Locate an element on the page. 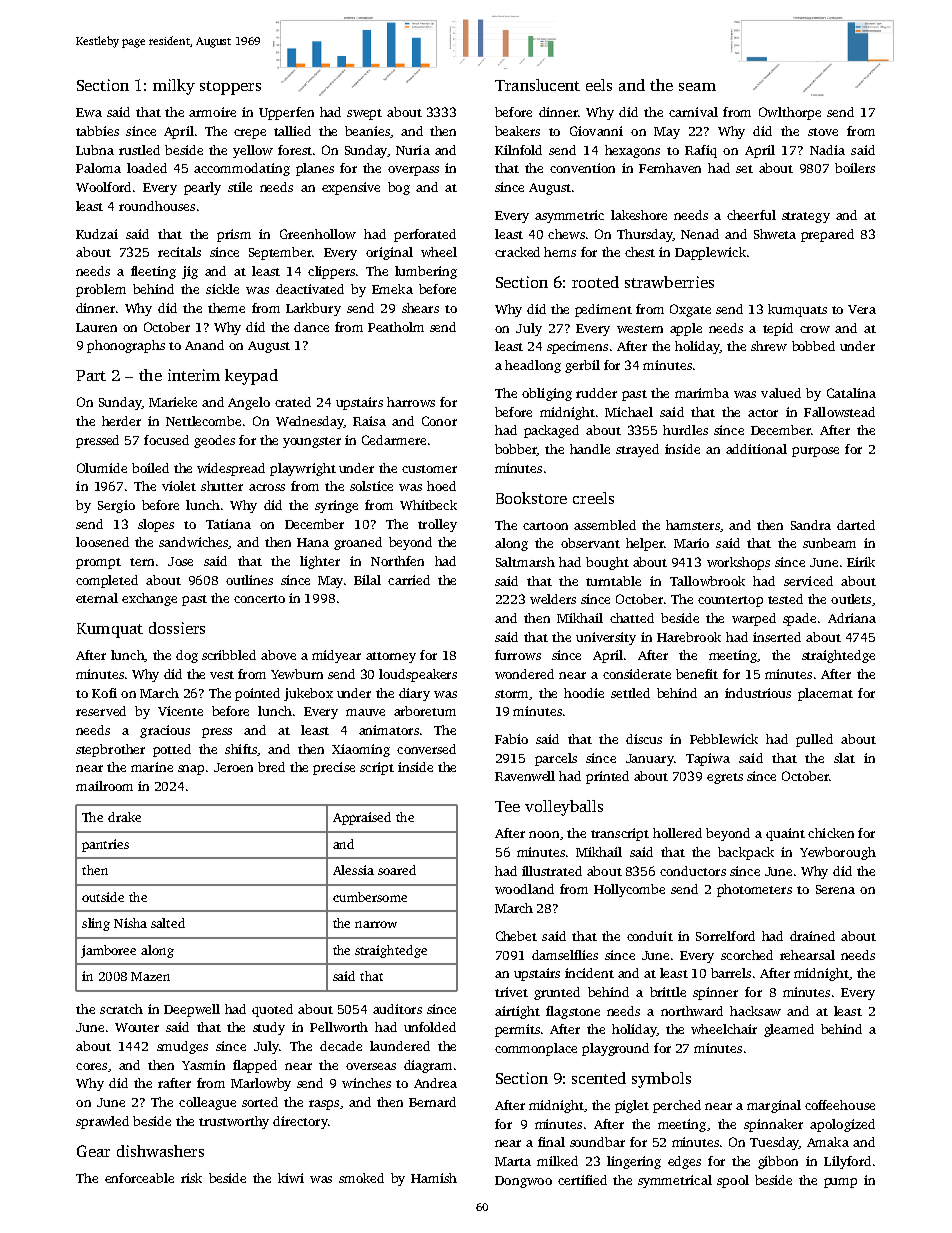 This image has width=952, height=1233. dishwashers is located at coordinates (160, 1151).
